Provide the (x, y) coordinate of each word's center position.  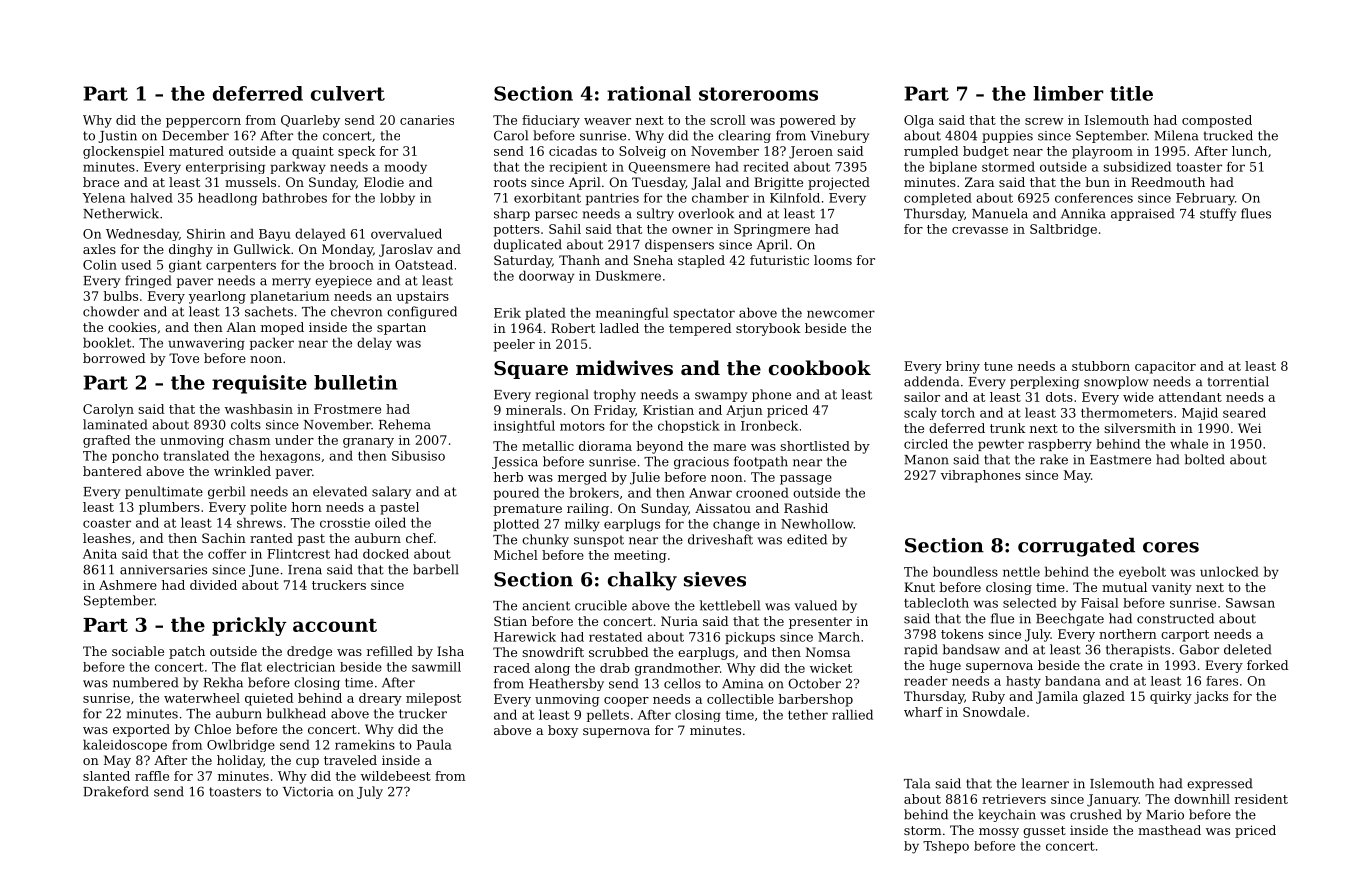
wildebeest (396, 776)
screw (1044, 121)
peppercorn (203, 123)
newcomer (841, 314)
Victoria (308, 792)
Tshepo (946, 847)
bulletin (356, 382)
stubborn (1101, 366)
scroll (728, 120)
